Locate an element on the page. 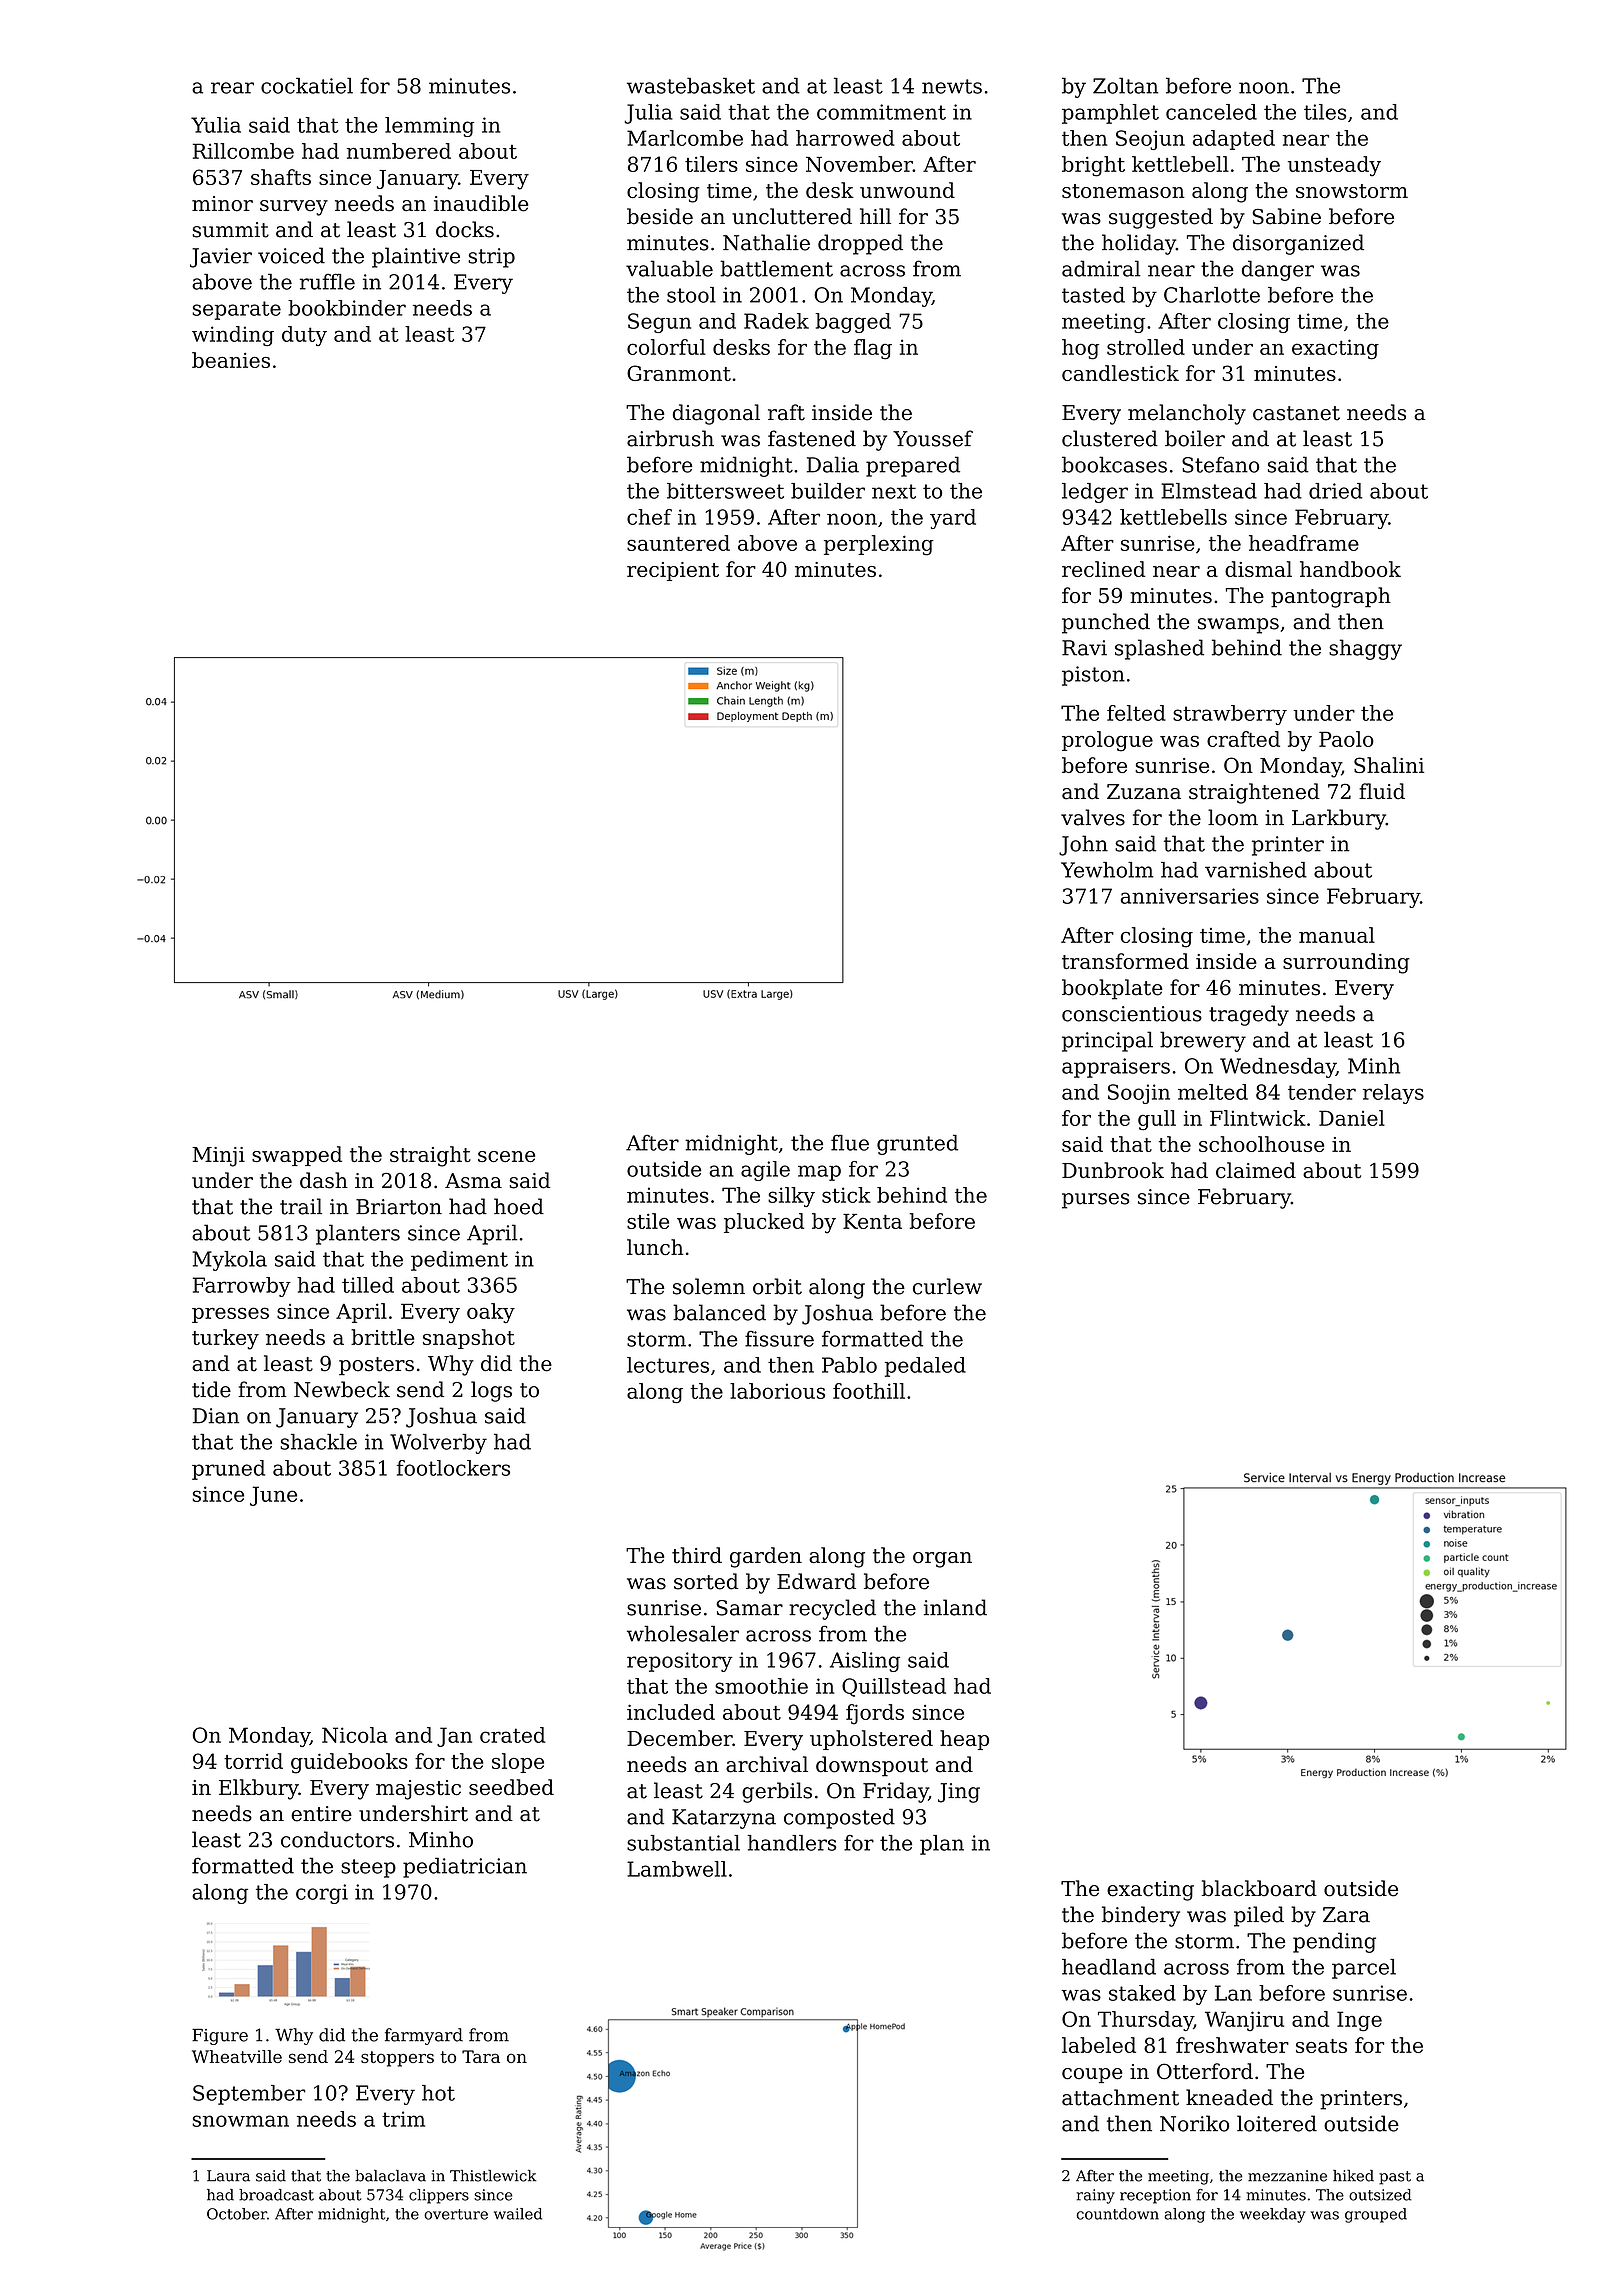  Laura is located at coordinates (228, 2176).
